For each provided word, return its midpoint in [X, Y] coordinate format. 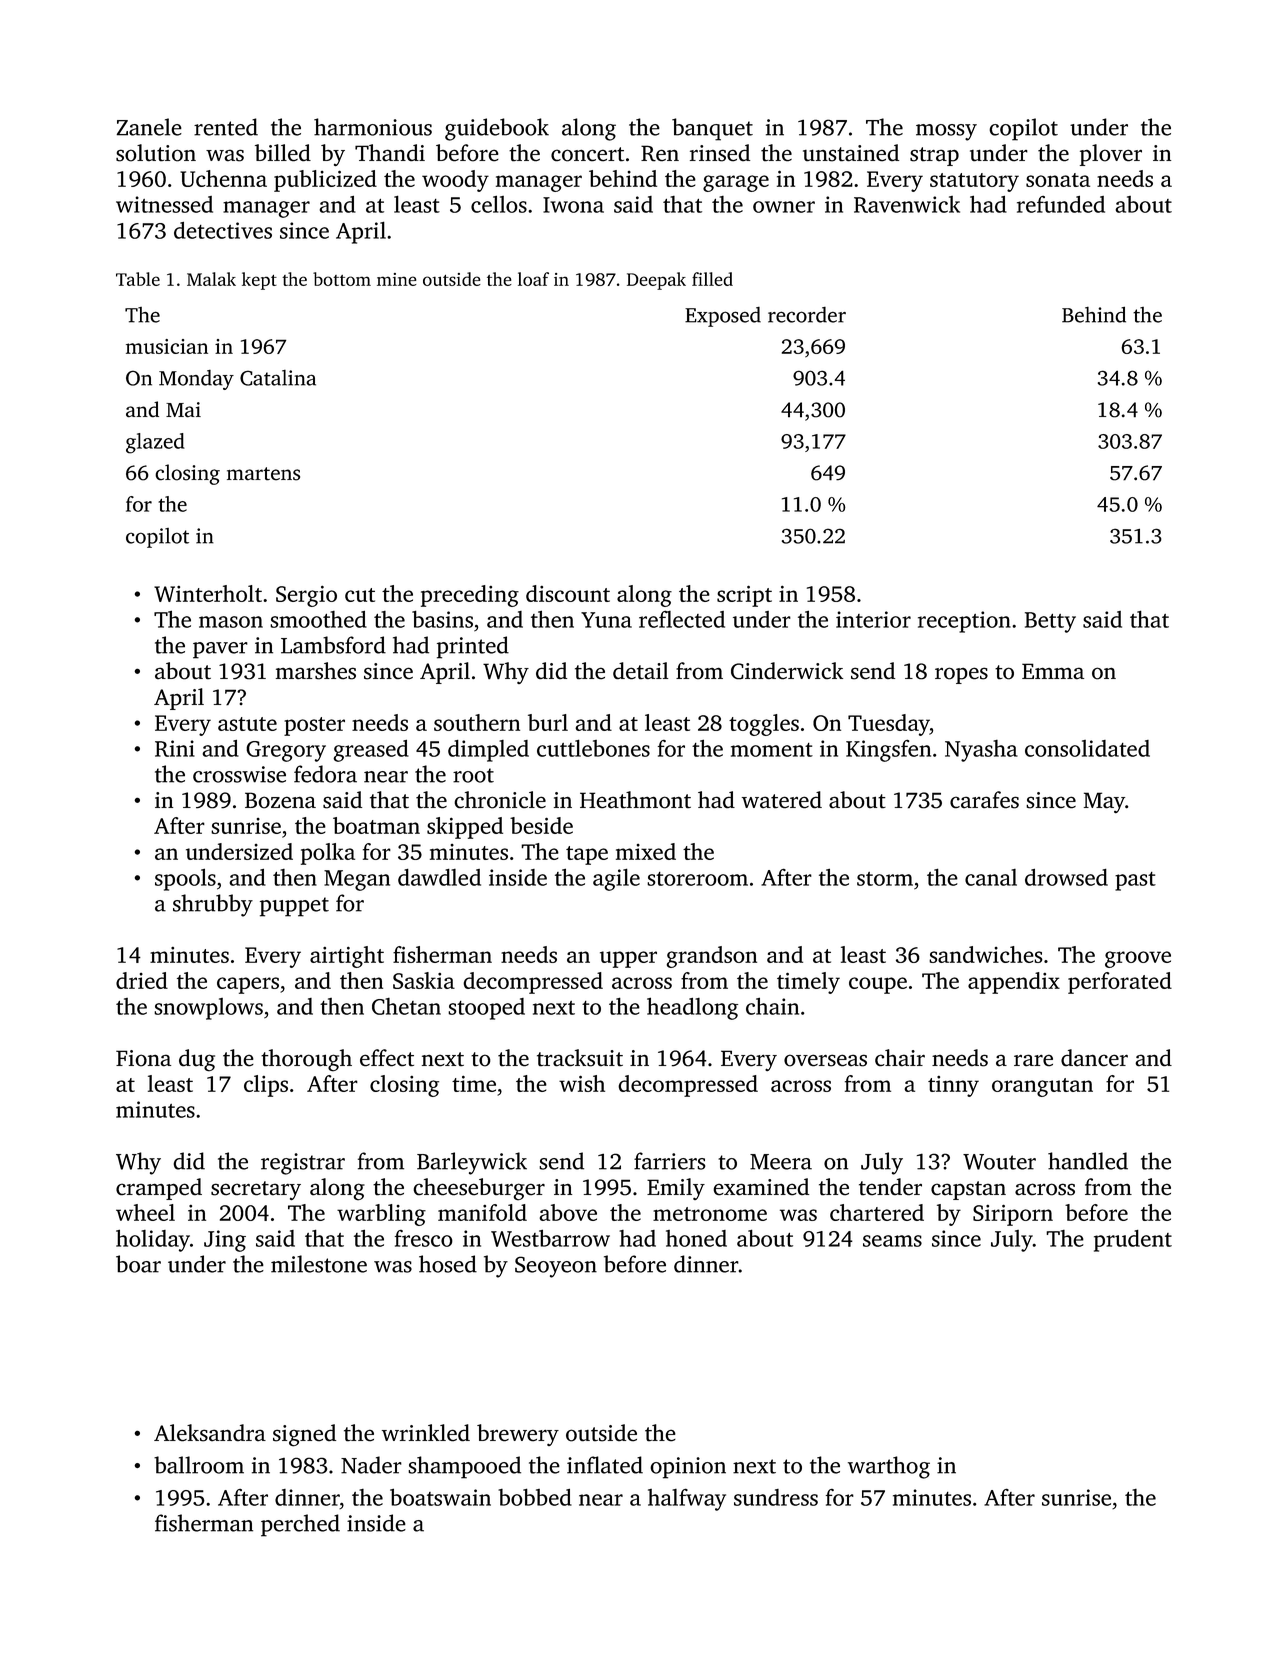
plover [1111, 155]
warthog [889, 1467]
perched [300, 1525]
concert [587, 154]
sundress [776, 1497]
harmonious [373, 127]
